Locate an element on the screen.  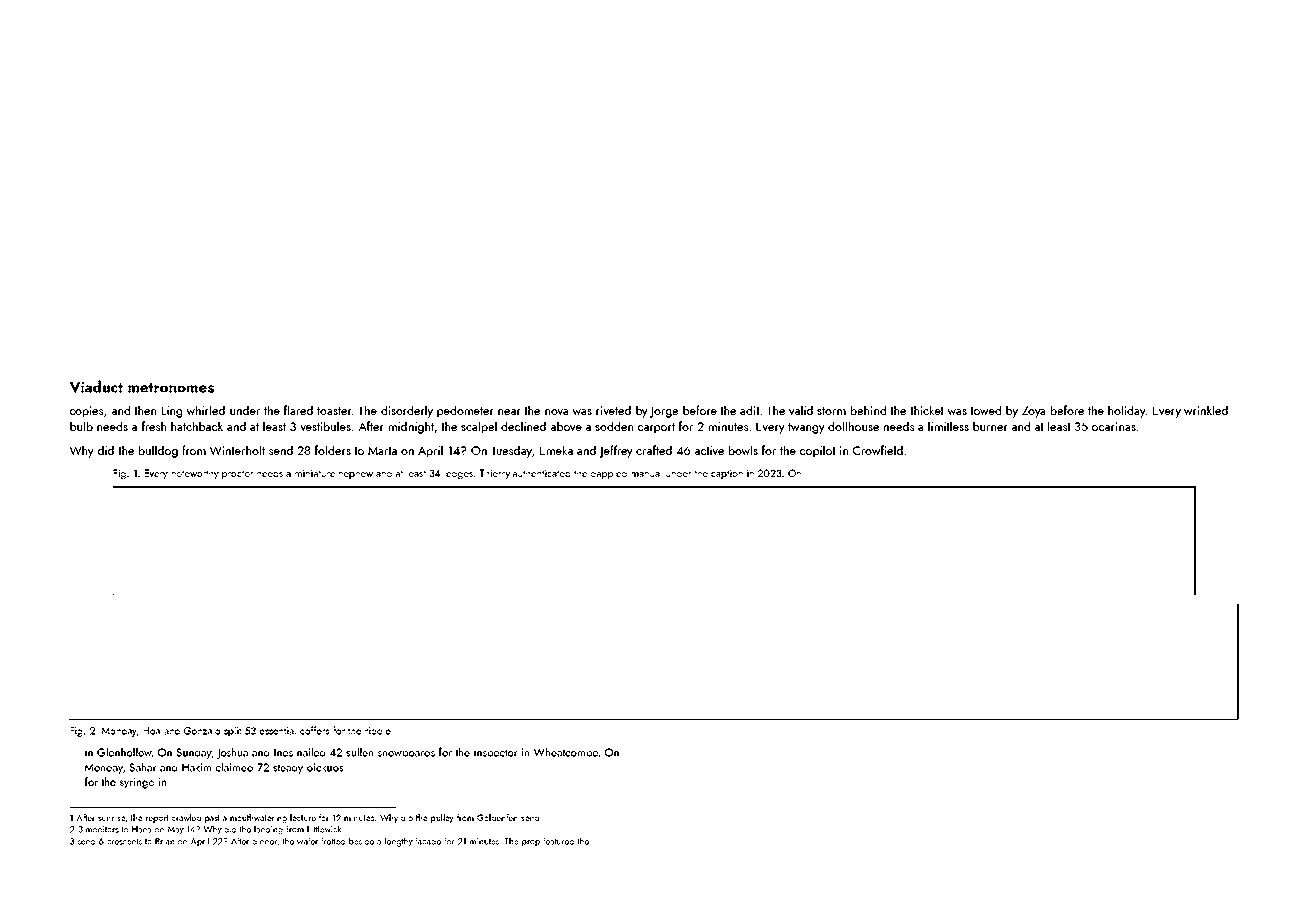
flared is located at coordinates (298, 410).
